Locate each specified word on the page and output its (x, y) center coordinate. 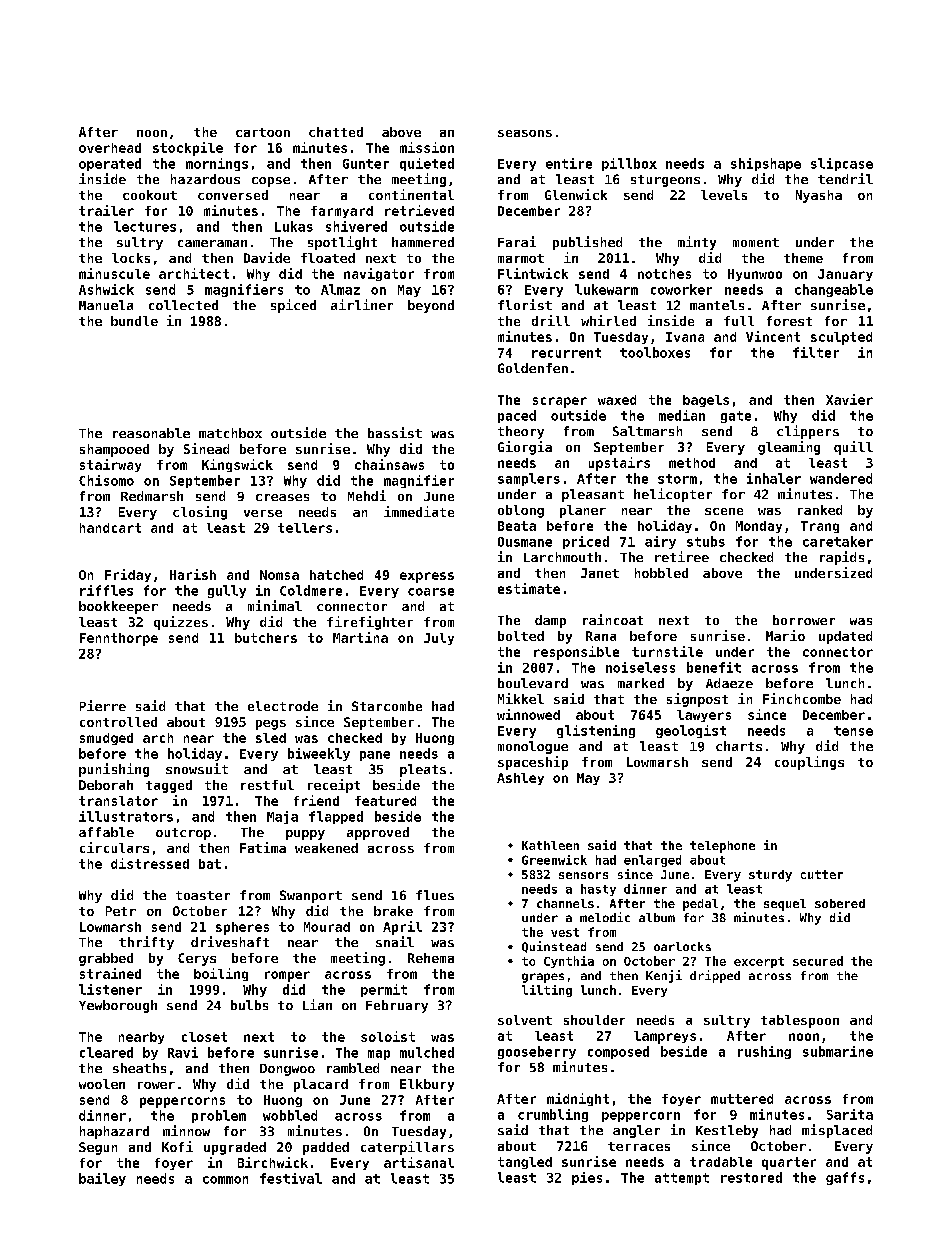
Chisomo (106, 480)
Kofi (177, 1146)
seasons (525, 133)
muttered (742, 1099)
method (692, 463)
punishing (114, 770)
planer (583, 511)
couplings (809, 763)
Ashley (520, 779)
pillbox (629, 164)
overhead (110, 148)
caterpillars (407, 1148)
